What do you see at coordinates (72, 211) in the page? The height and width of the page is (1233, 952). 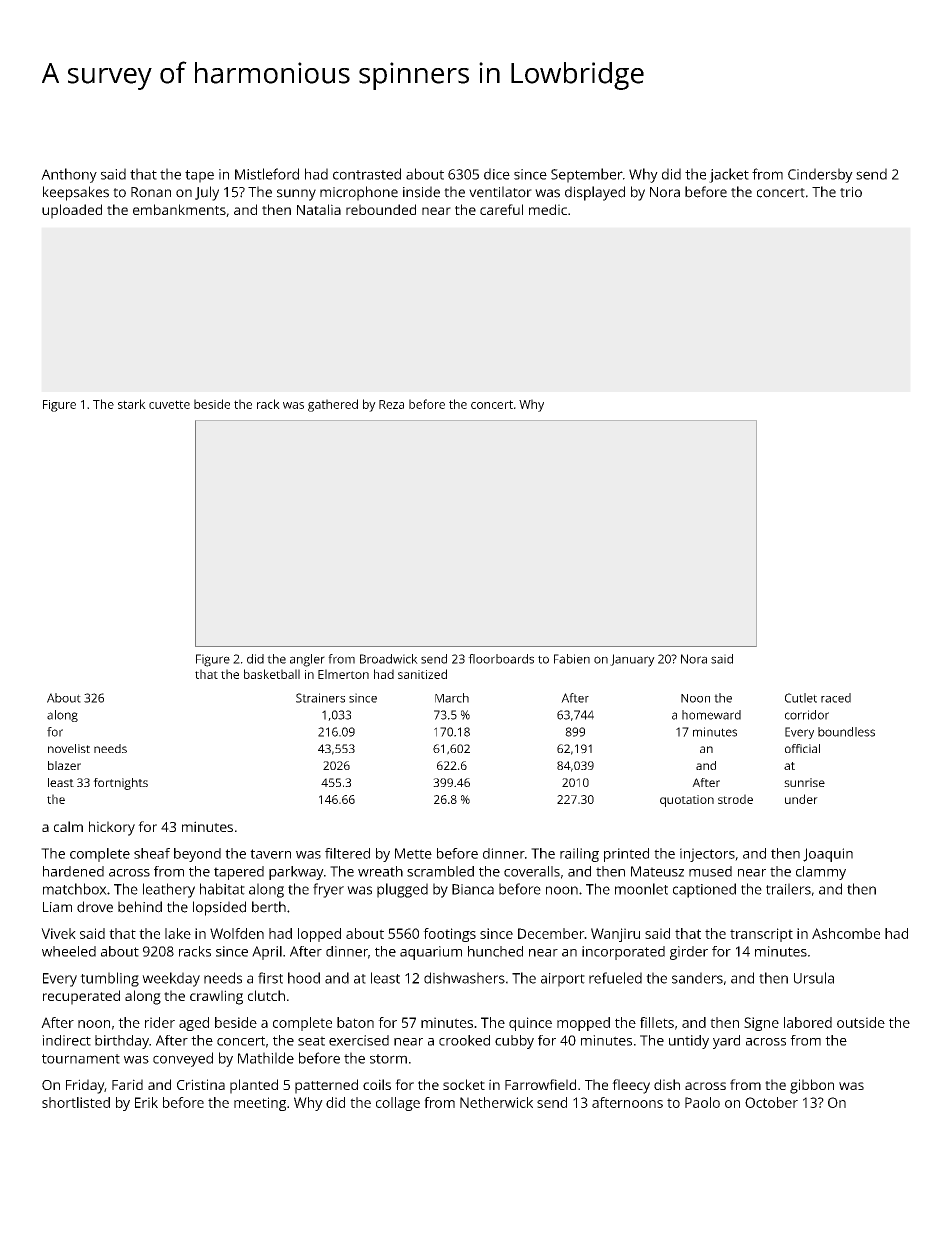 I see `uploaded` at bounding box center [72, 211].
